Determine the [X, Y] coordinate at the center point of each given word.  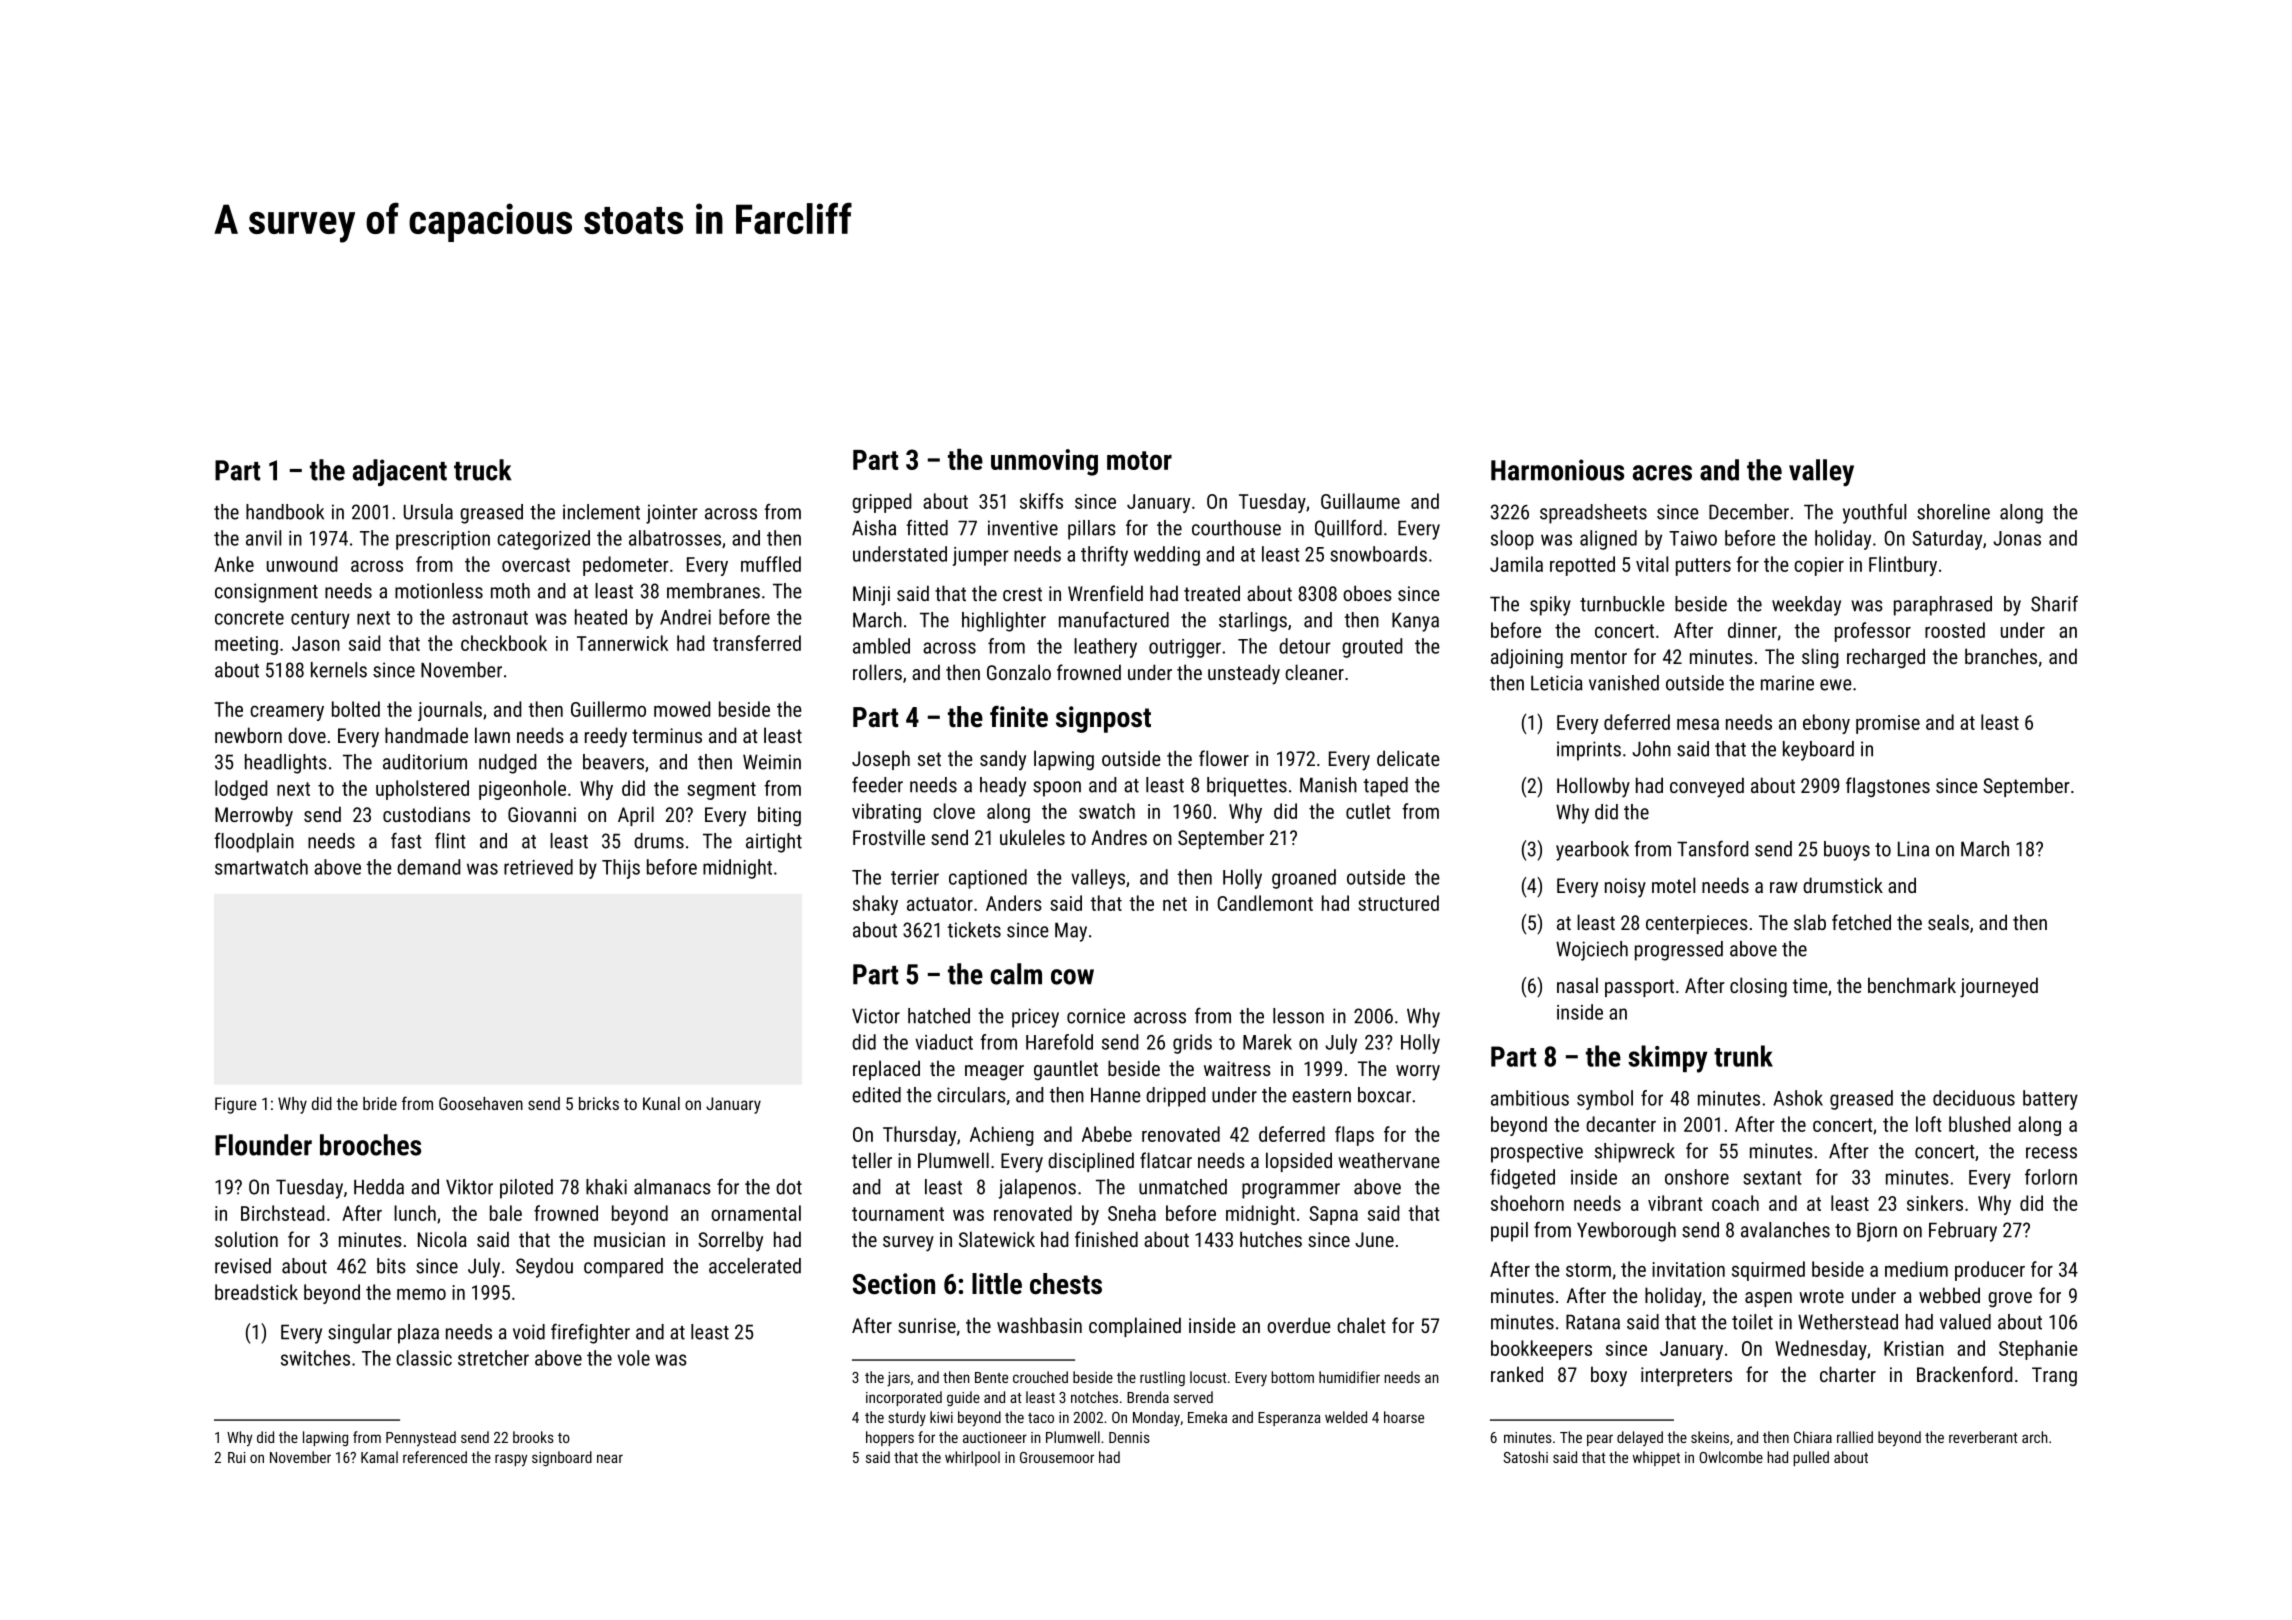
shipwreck [1635, 1153]
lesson [1298, 1016]
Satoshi [1525, 1457]
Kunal [661, 1103]
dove [307, 735]
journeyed [1999, 987]
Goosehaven [481, 1103]
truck [483, 470]
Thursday [919, 1136]
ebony [1826, 724]
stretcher [493, 1358]
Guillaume [1360, 501]
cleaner [1314, 672]
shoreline [1953, 512]
